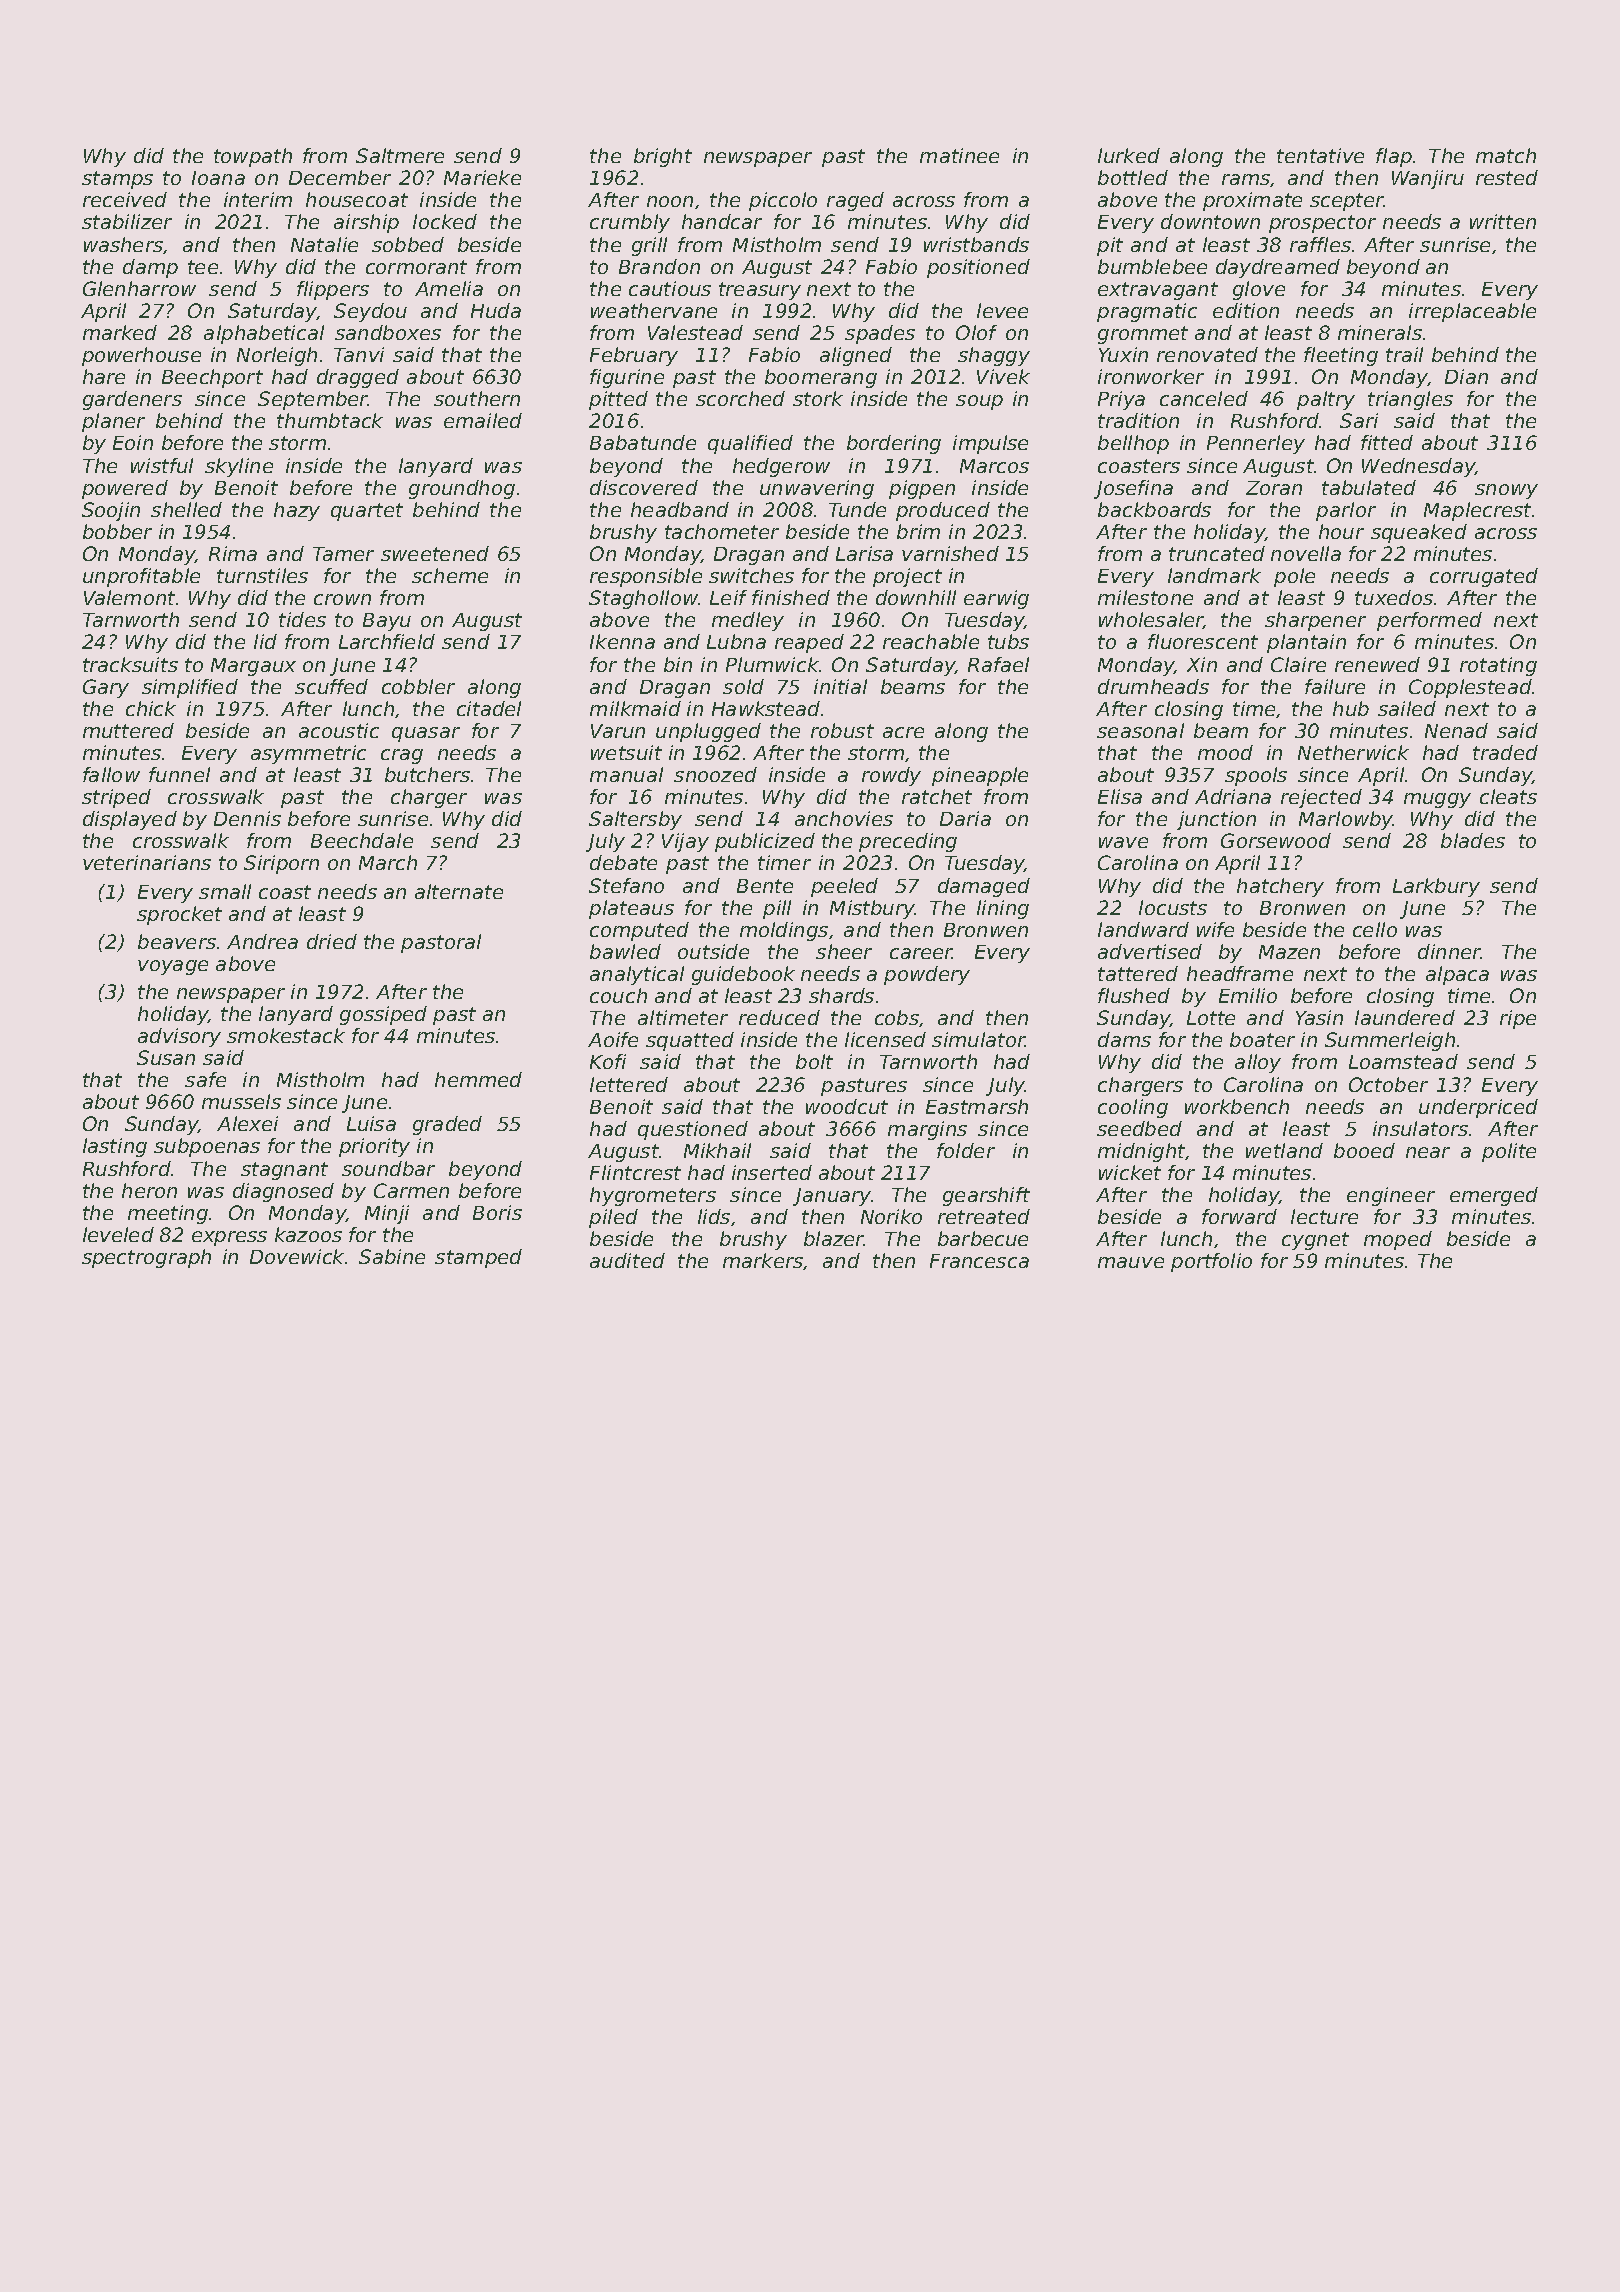  Describe the element at coordinates (903, 732) in the page. I see `acre` at that location.
